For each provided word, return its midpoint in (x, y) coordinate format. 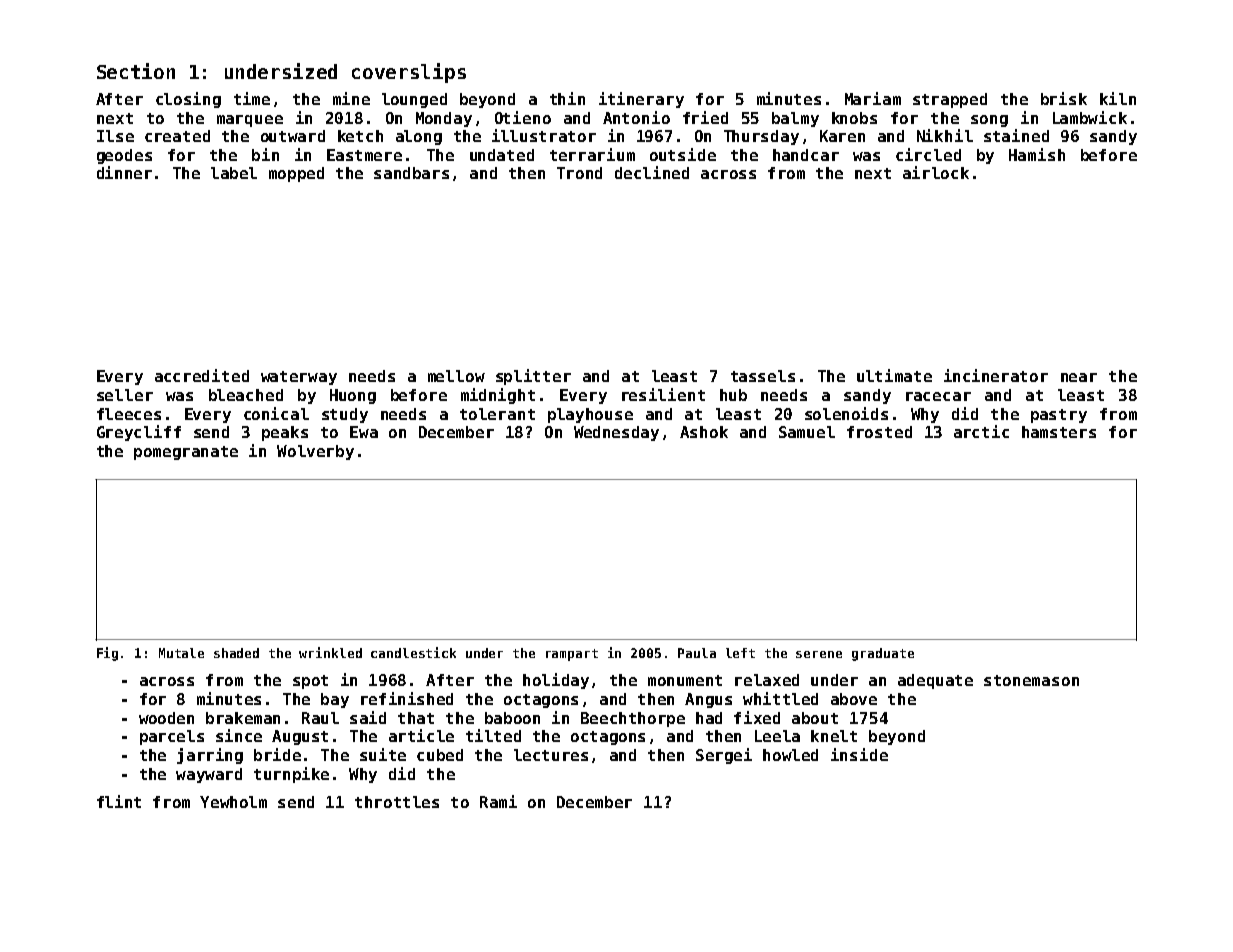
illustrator (544, 135)
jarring (210, 756)
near (1079, 377)
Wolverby (315, 452)
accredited (202, 375)
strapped (950, 100)
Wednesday (616, 433)
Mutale (181, 653)
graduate (883, 654)
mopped (296, 174)
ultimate (894, 375)
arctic (981, 431)
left (740, 653)
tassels (763, 376)
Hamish (1037, 154)
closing (188, 100)
